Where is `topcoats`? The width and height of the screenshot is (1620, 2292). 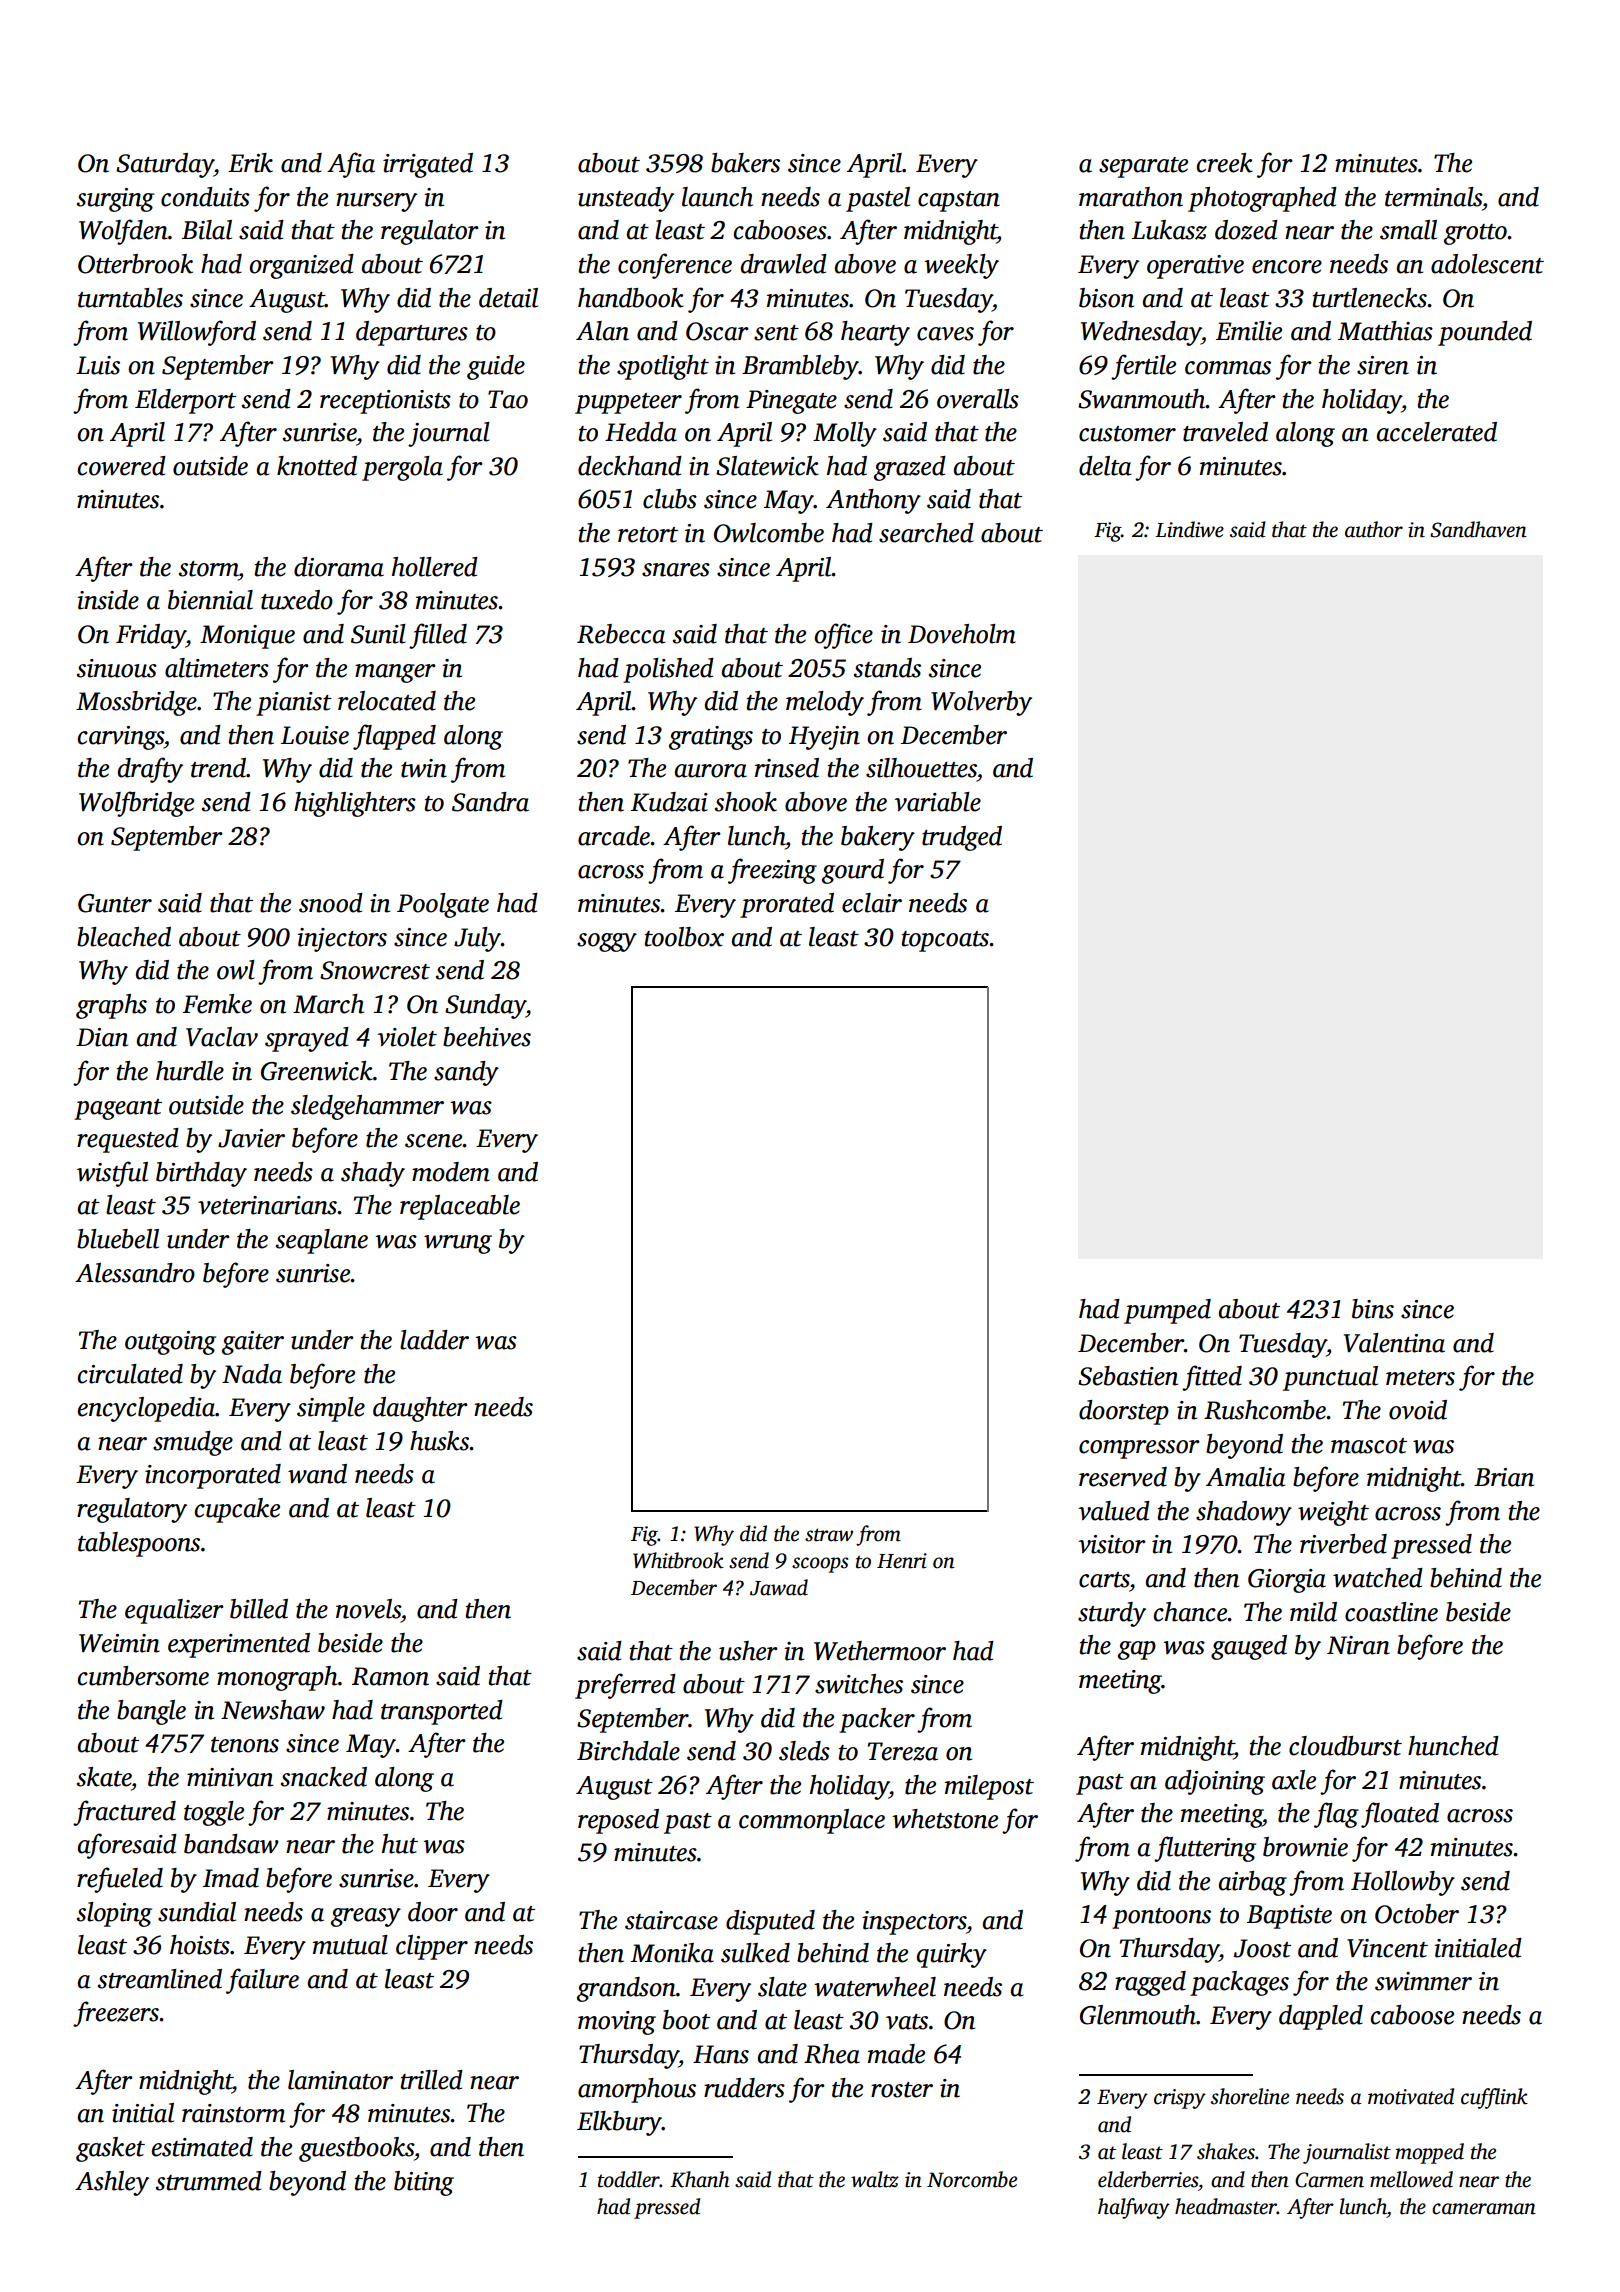 topcoats is located at coordinates (946, 941).
